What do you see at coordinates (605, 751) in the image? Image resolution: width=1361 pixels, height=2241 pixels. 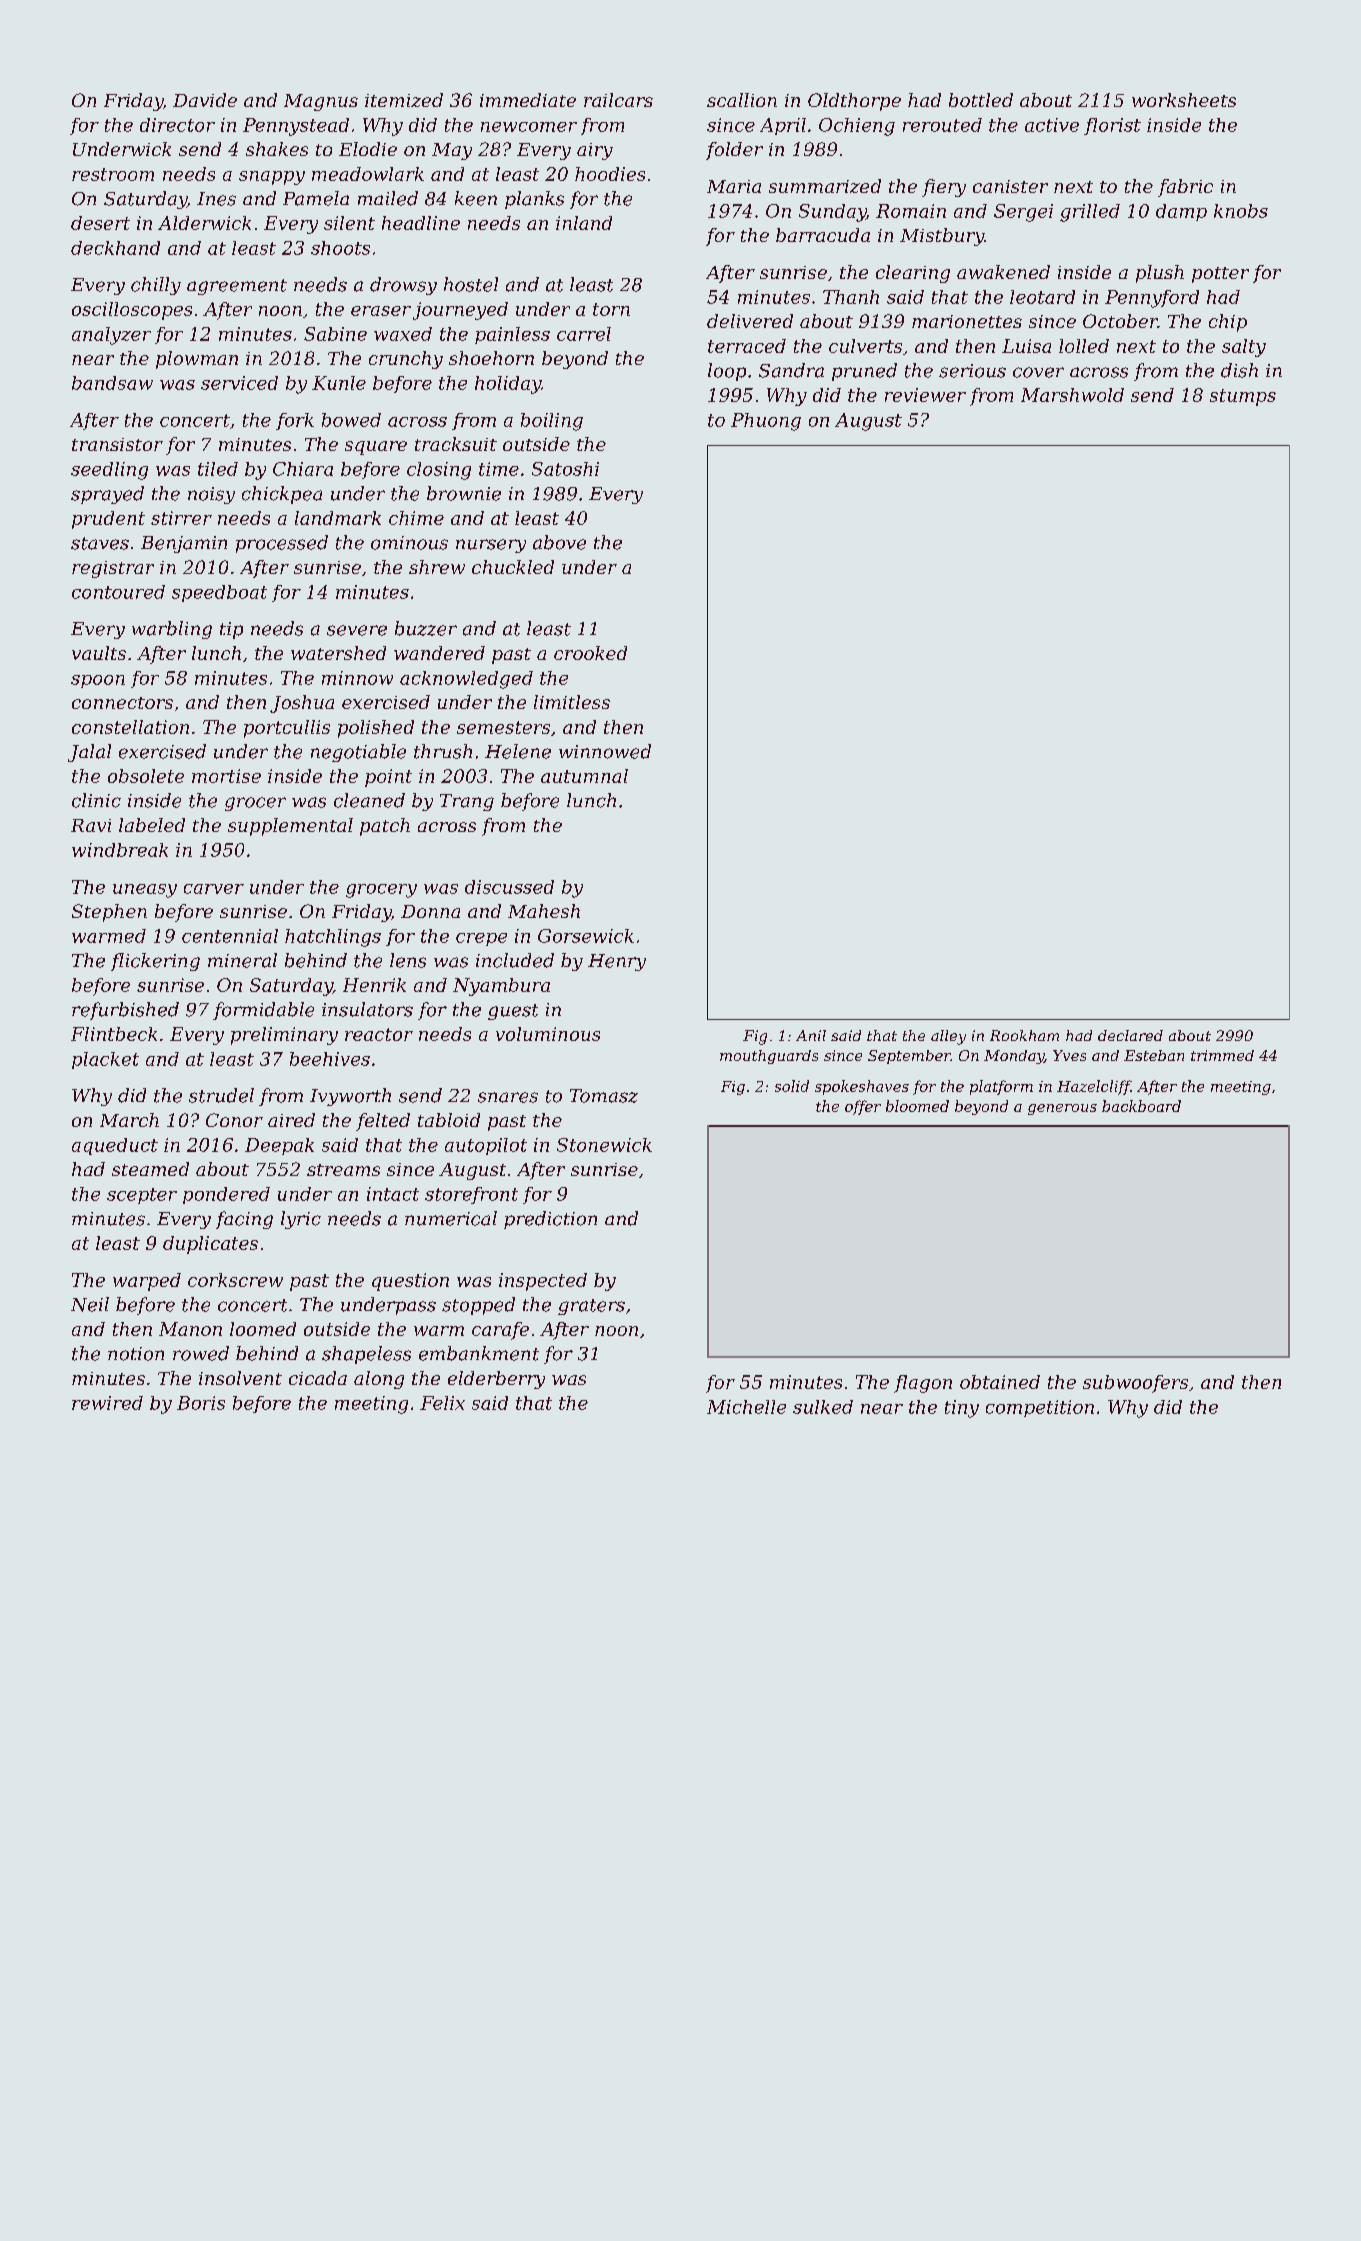 I see `winnowed` at bounding box center [605, 751].
